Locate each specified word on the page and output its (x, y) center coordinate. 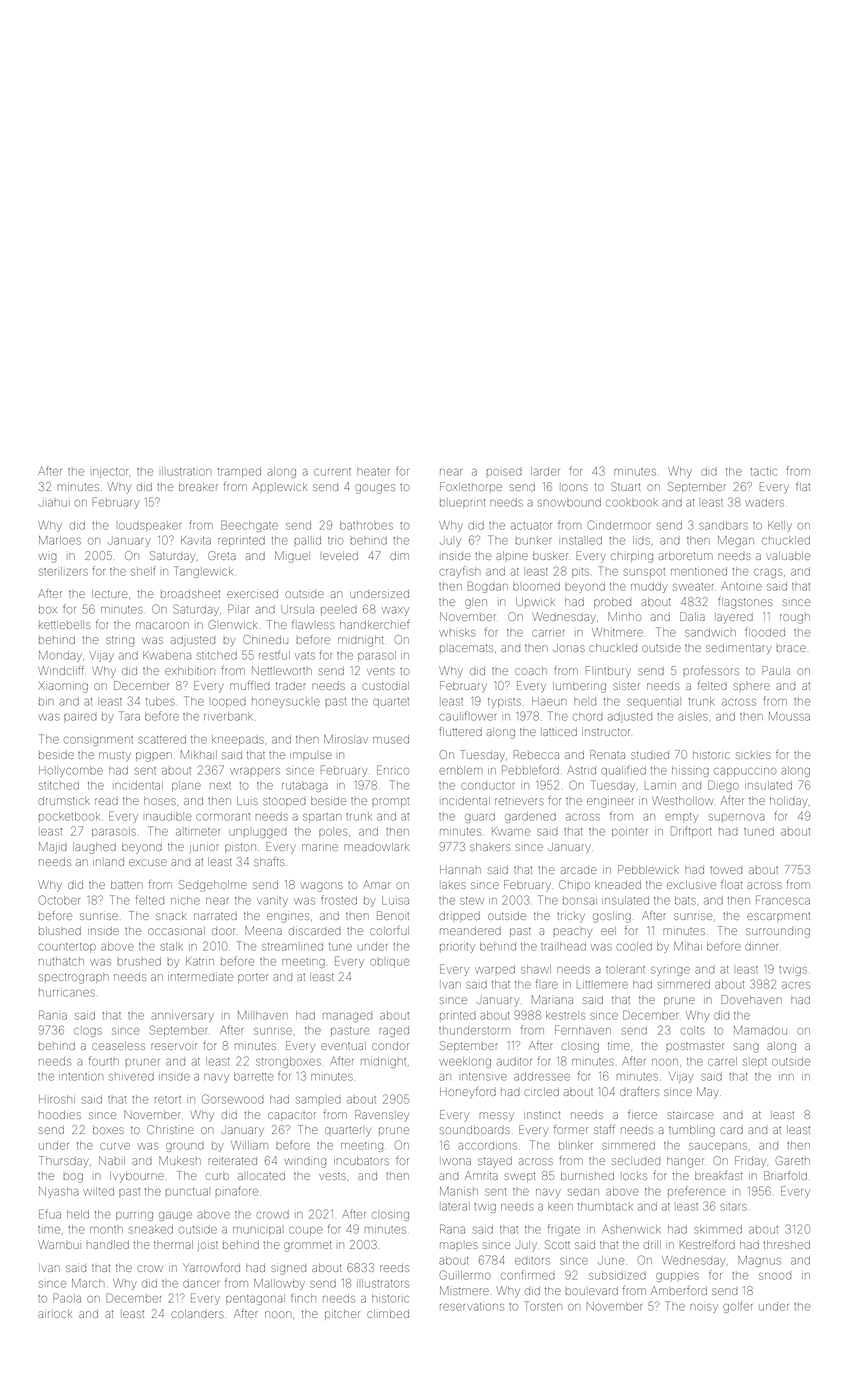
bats (685, 900)
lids (641, 540)
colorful (389, 930)
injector (110, 473)
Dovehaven (752, 999)
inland (108, 862)
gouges (375, 489)
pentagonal (255, 1299)
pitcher (342, 1315)
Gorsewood (233, 1099)
